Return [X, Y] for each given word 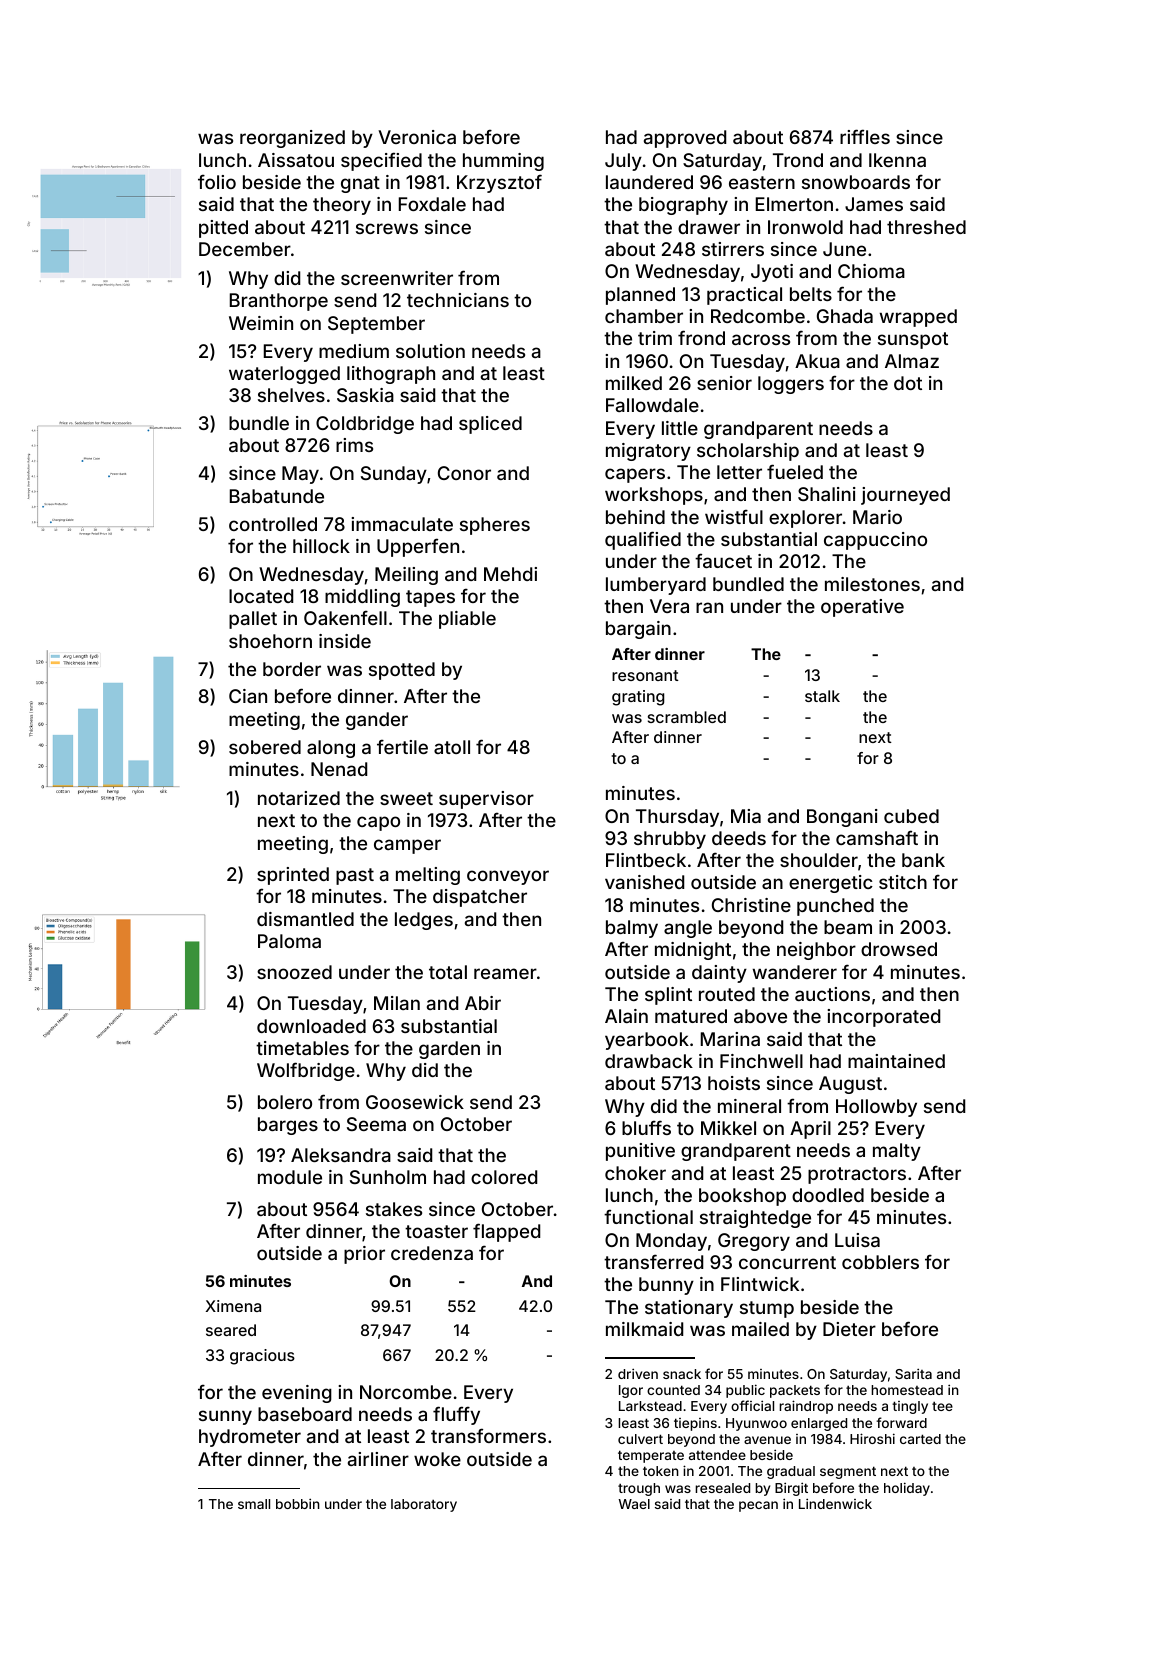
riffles [865, 136]
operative [862, 608]
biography [683, 206]
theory [342, 206]
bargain [638, 630]
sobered [265, 747]
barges [288, 1126]
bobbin [298, 1503]
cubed [911, 816]
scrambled [687, 717]
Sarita [913, 1373]
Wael [634, 1504]
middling [362, 598]
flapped [506, 1232]
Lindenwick [835, 1503]
